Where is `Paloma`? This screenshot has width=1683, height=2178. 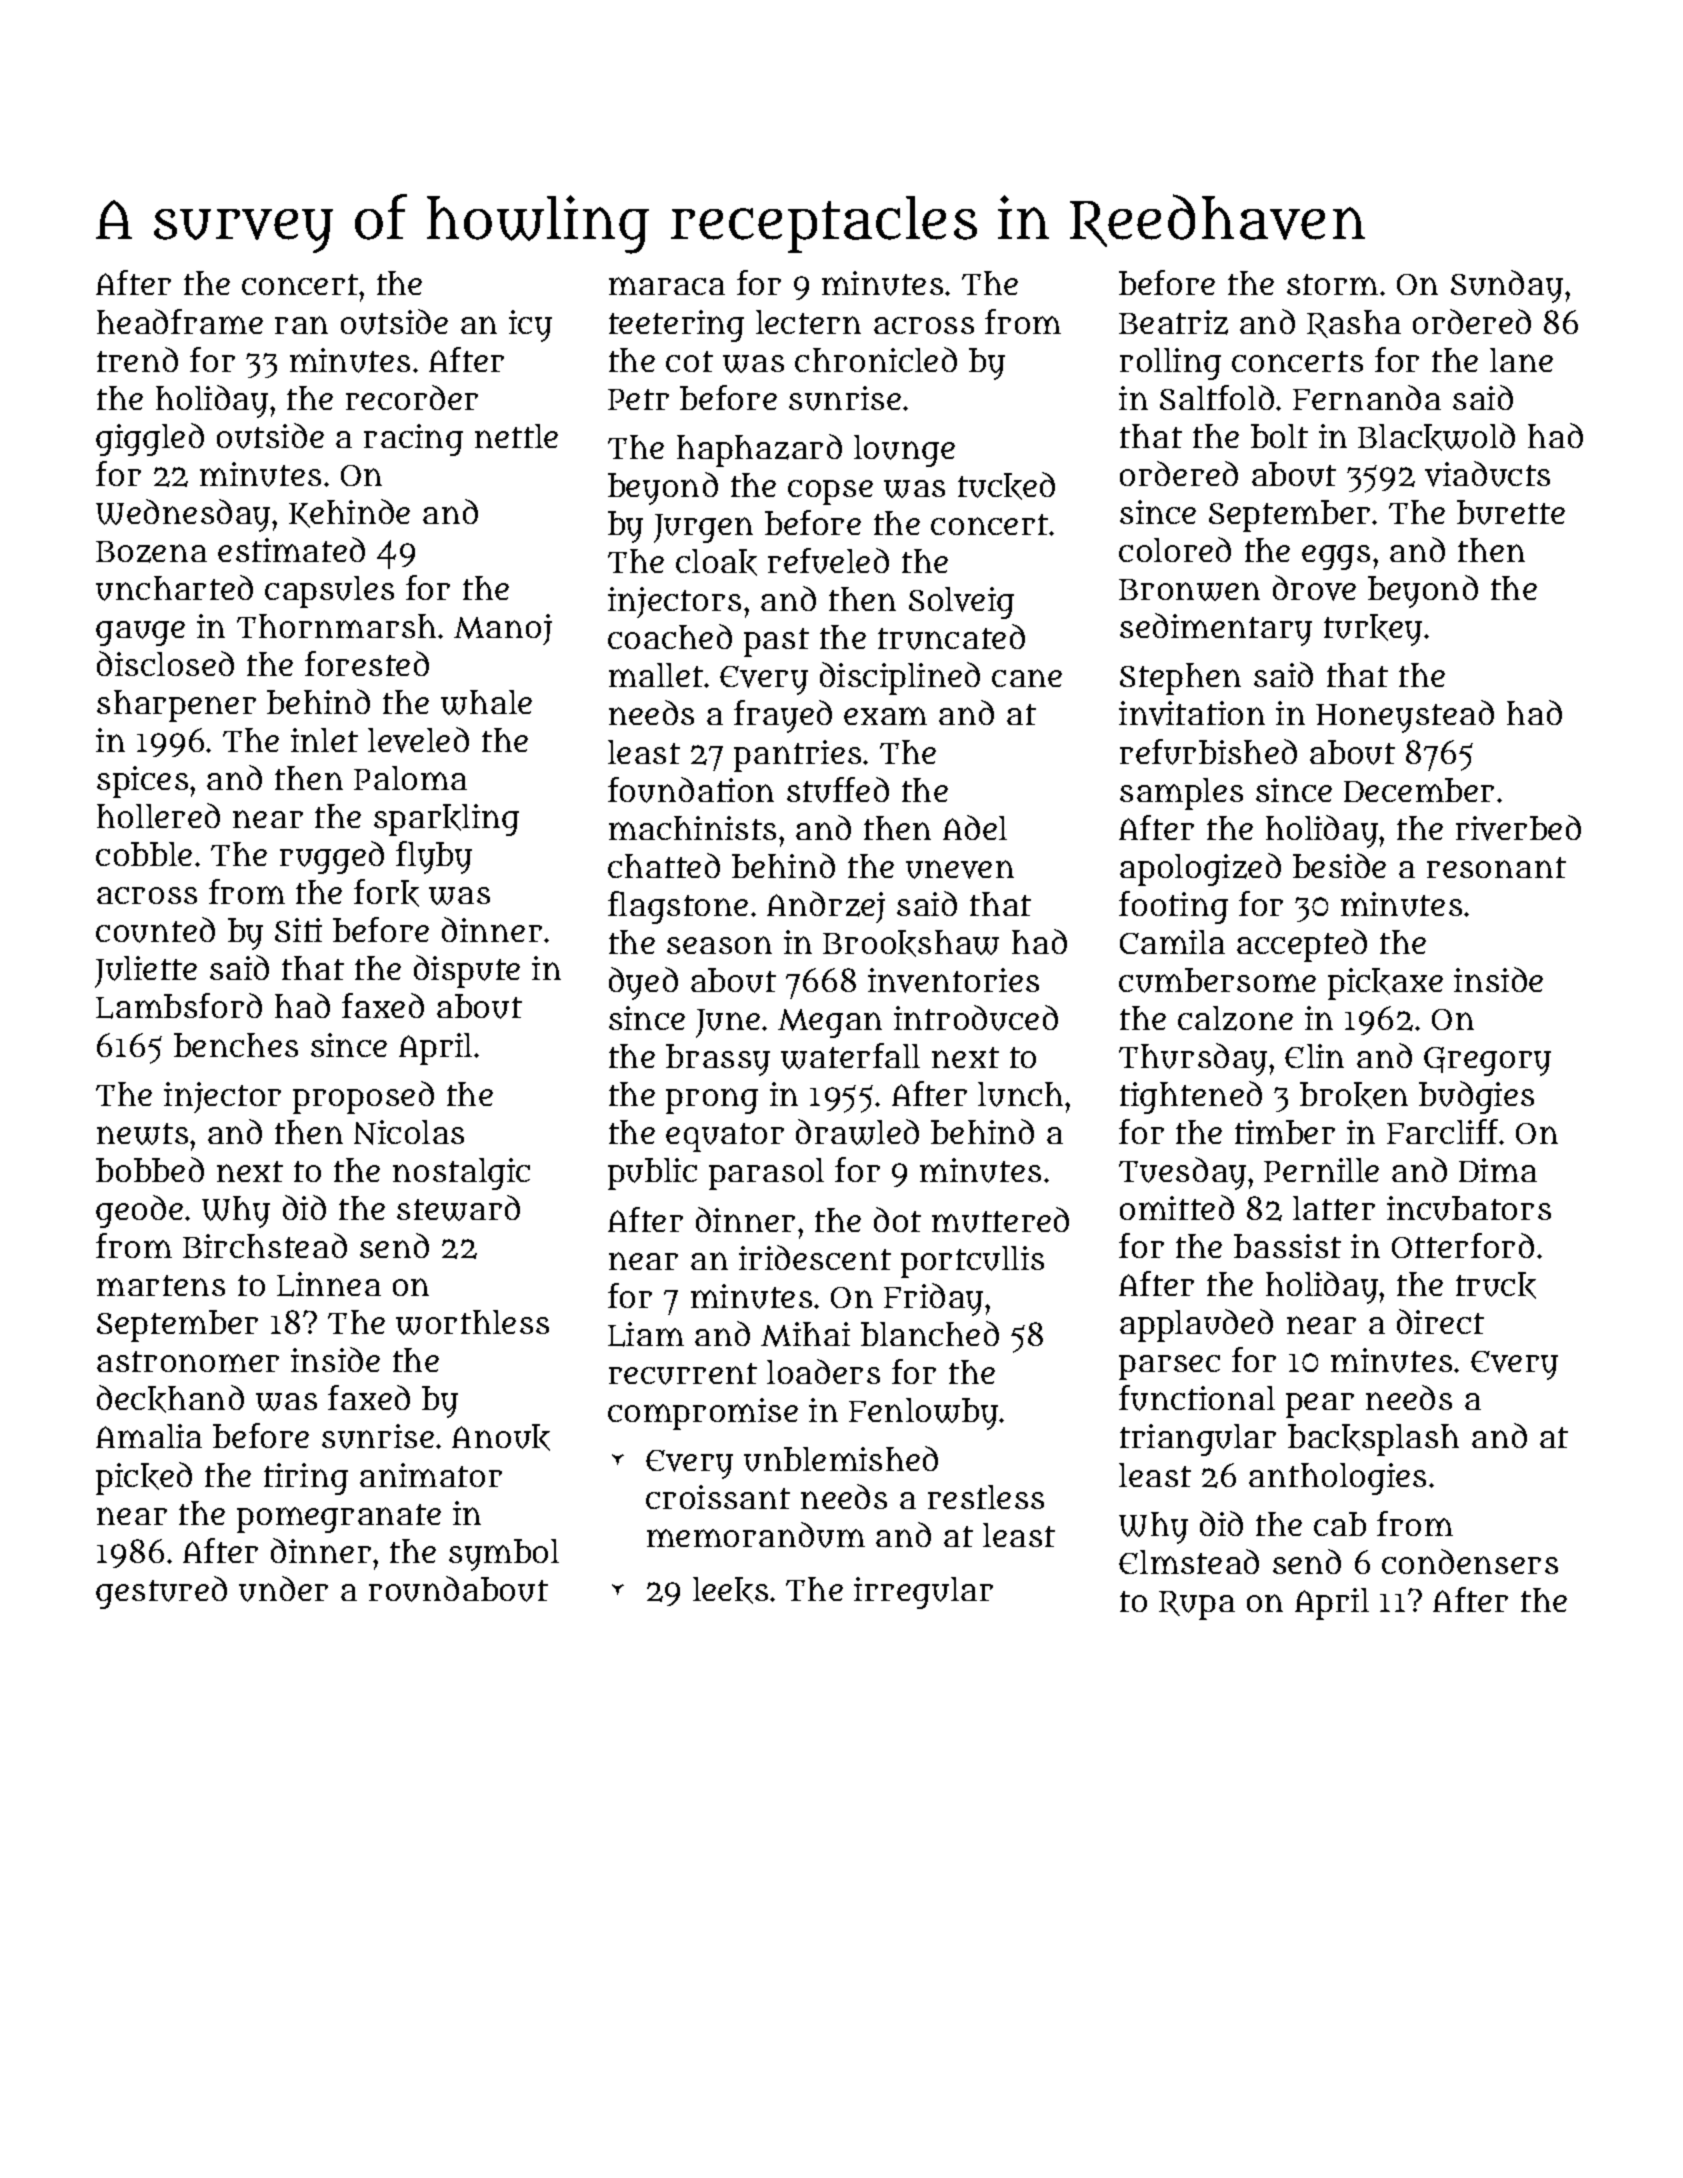
Paloma is located at coordinates (410, 778).
